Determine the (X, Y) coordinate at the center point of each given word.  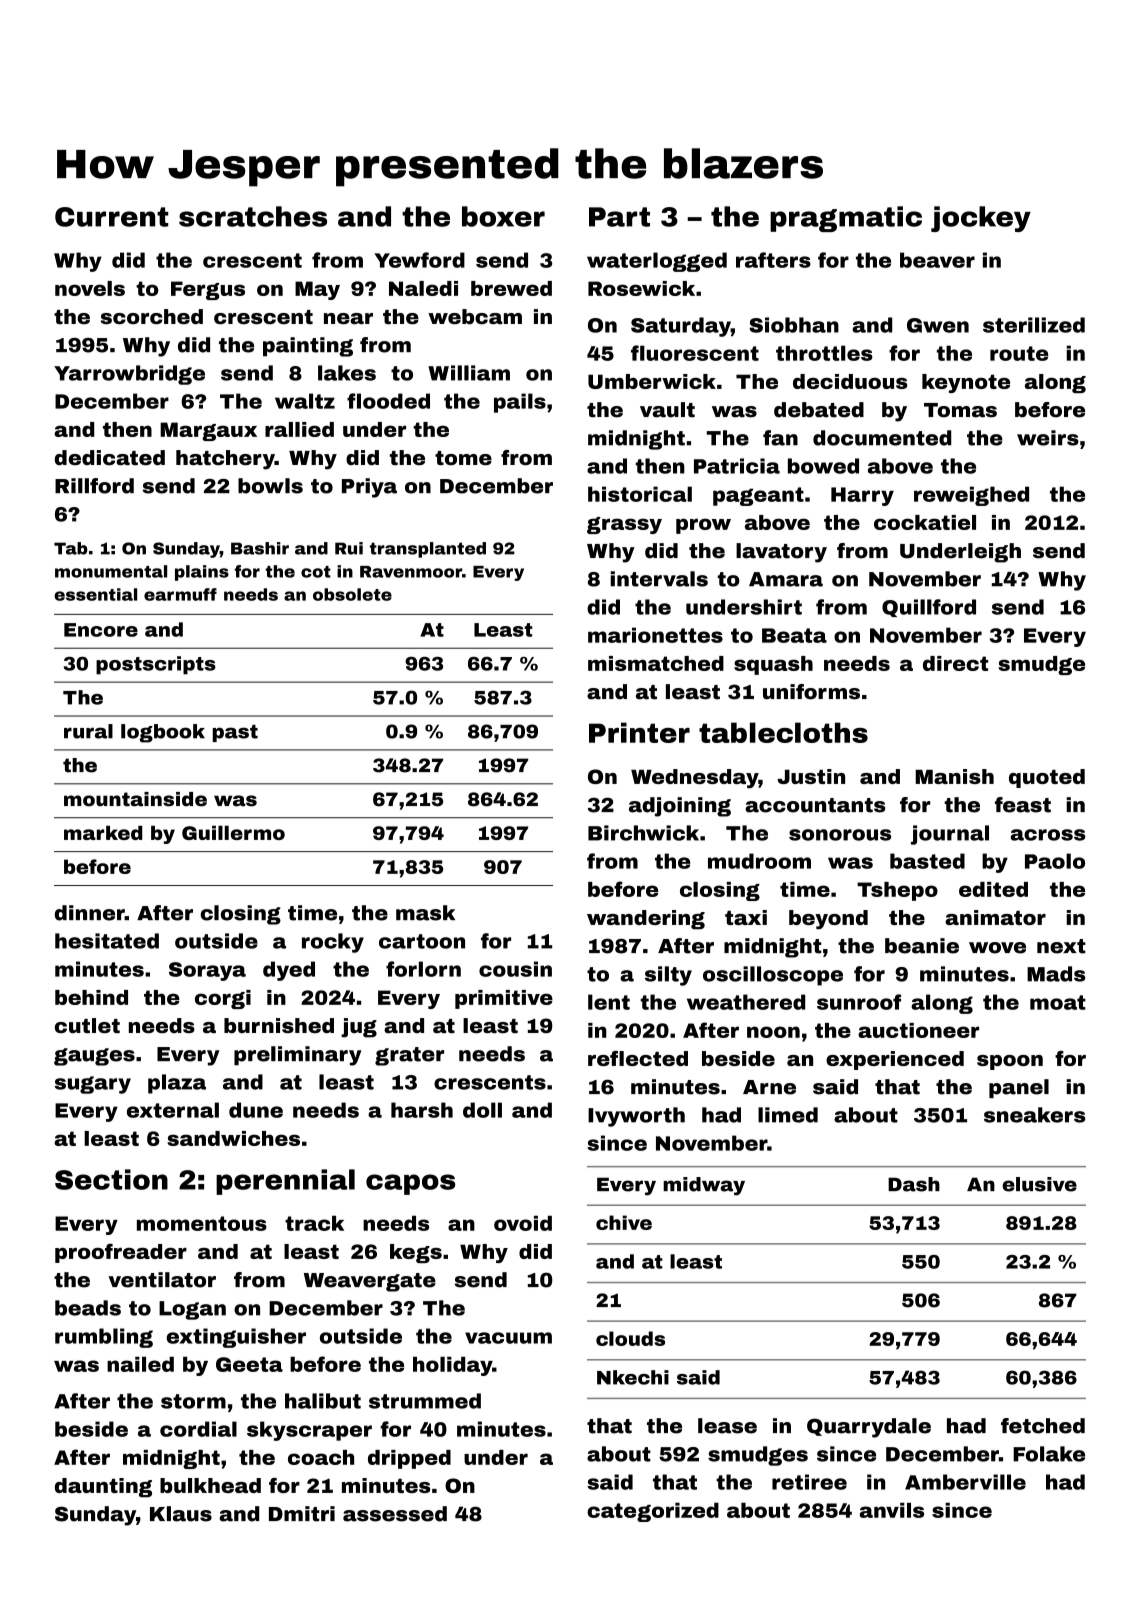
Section (111, 1179)
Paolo (1055, 861)
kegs (416, 1253)
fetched (1043, 1426)
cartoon (422, 941)
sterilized (1034, 325)
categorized (653, 1512)
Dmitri (302, 1514)
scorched (152, 316)
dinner (90, 913)
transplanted (428, 550)
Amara (786, 579)
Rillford (94, 486)
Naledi (423, 288)
